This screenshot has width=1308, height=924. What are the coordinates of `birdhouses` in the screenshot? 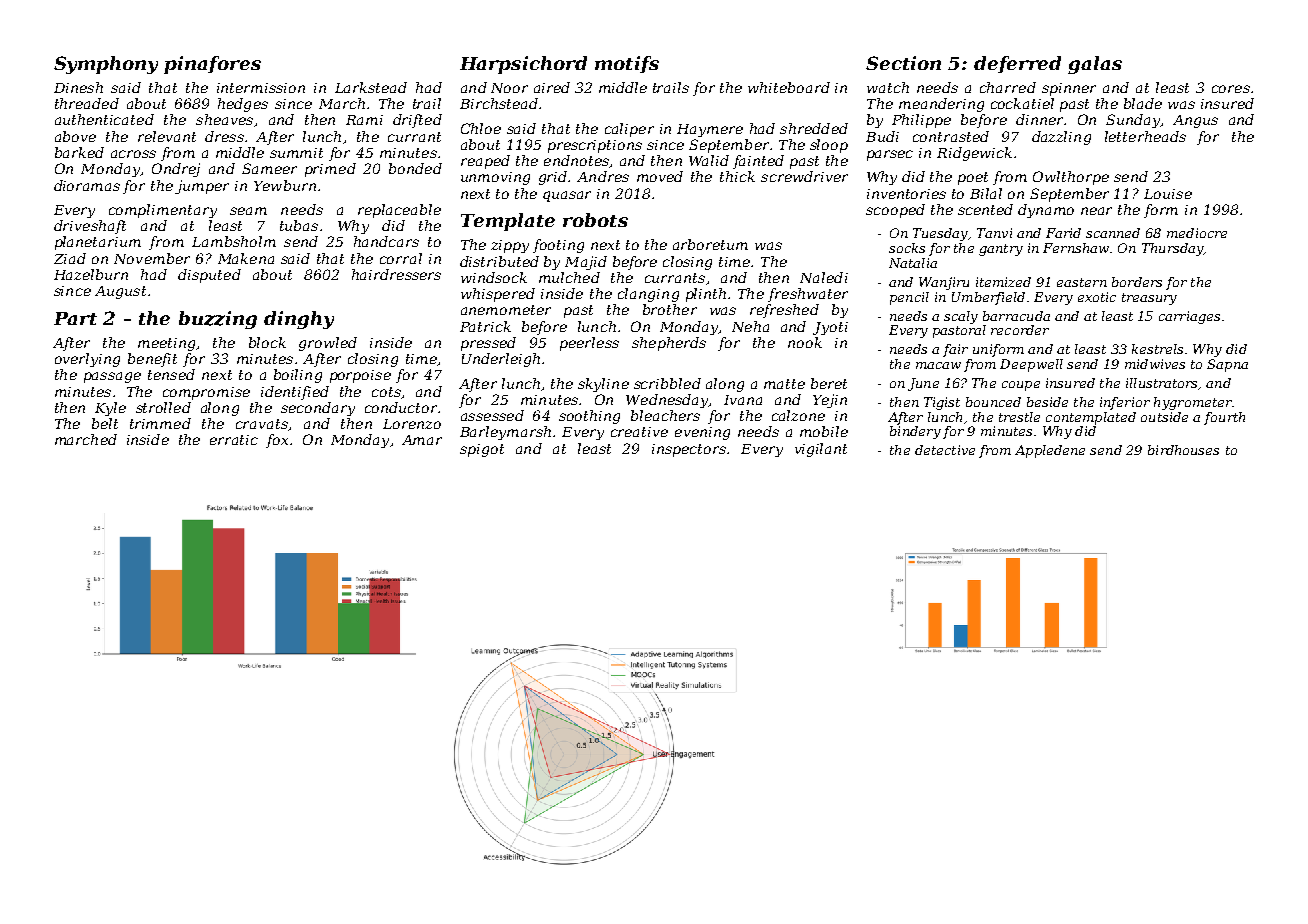 It's located at (1183, 450).
